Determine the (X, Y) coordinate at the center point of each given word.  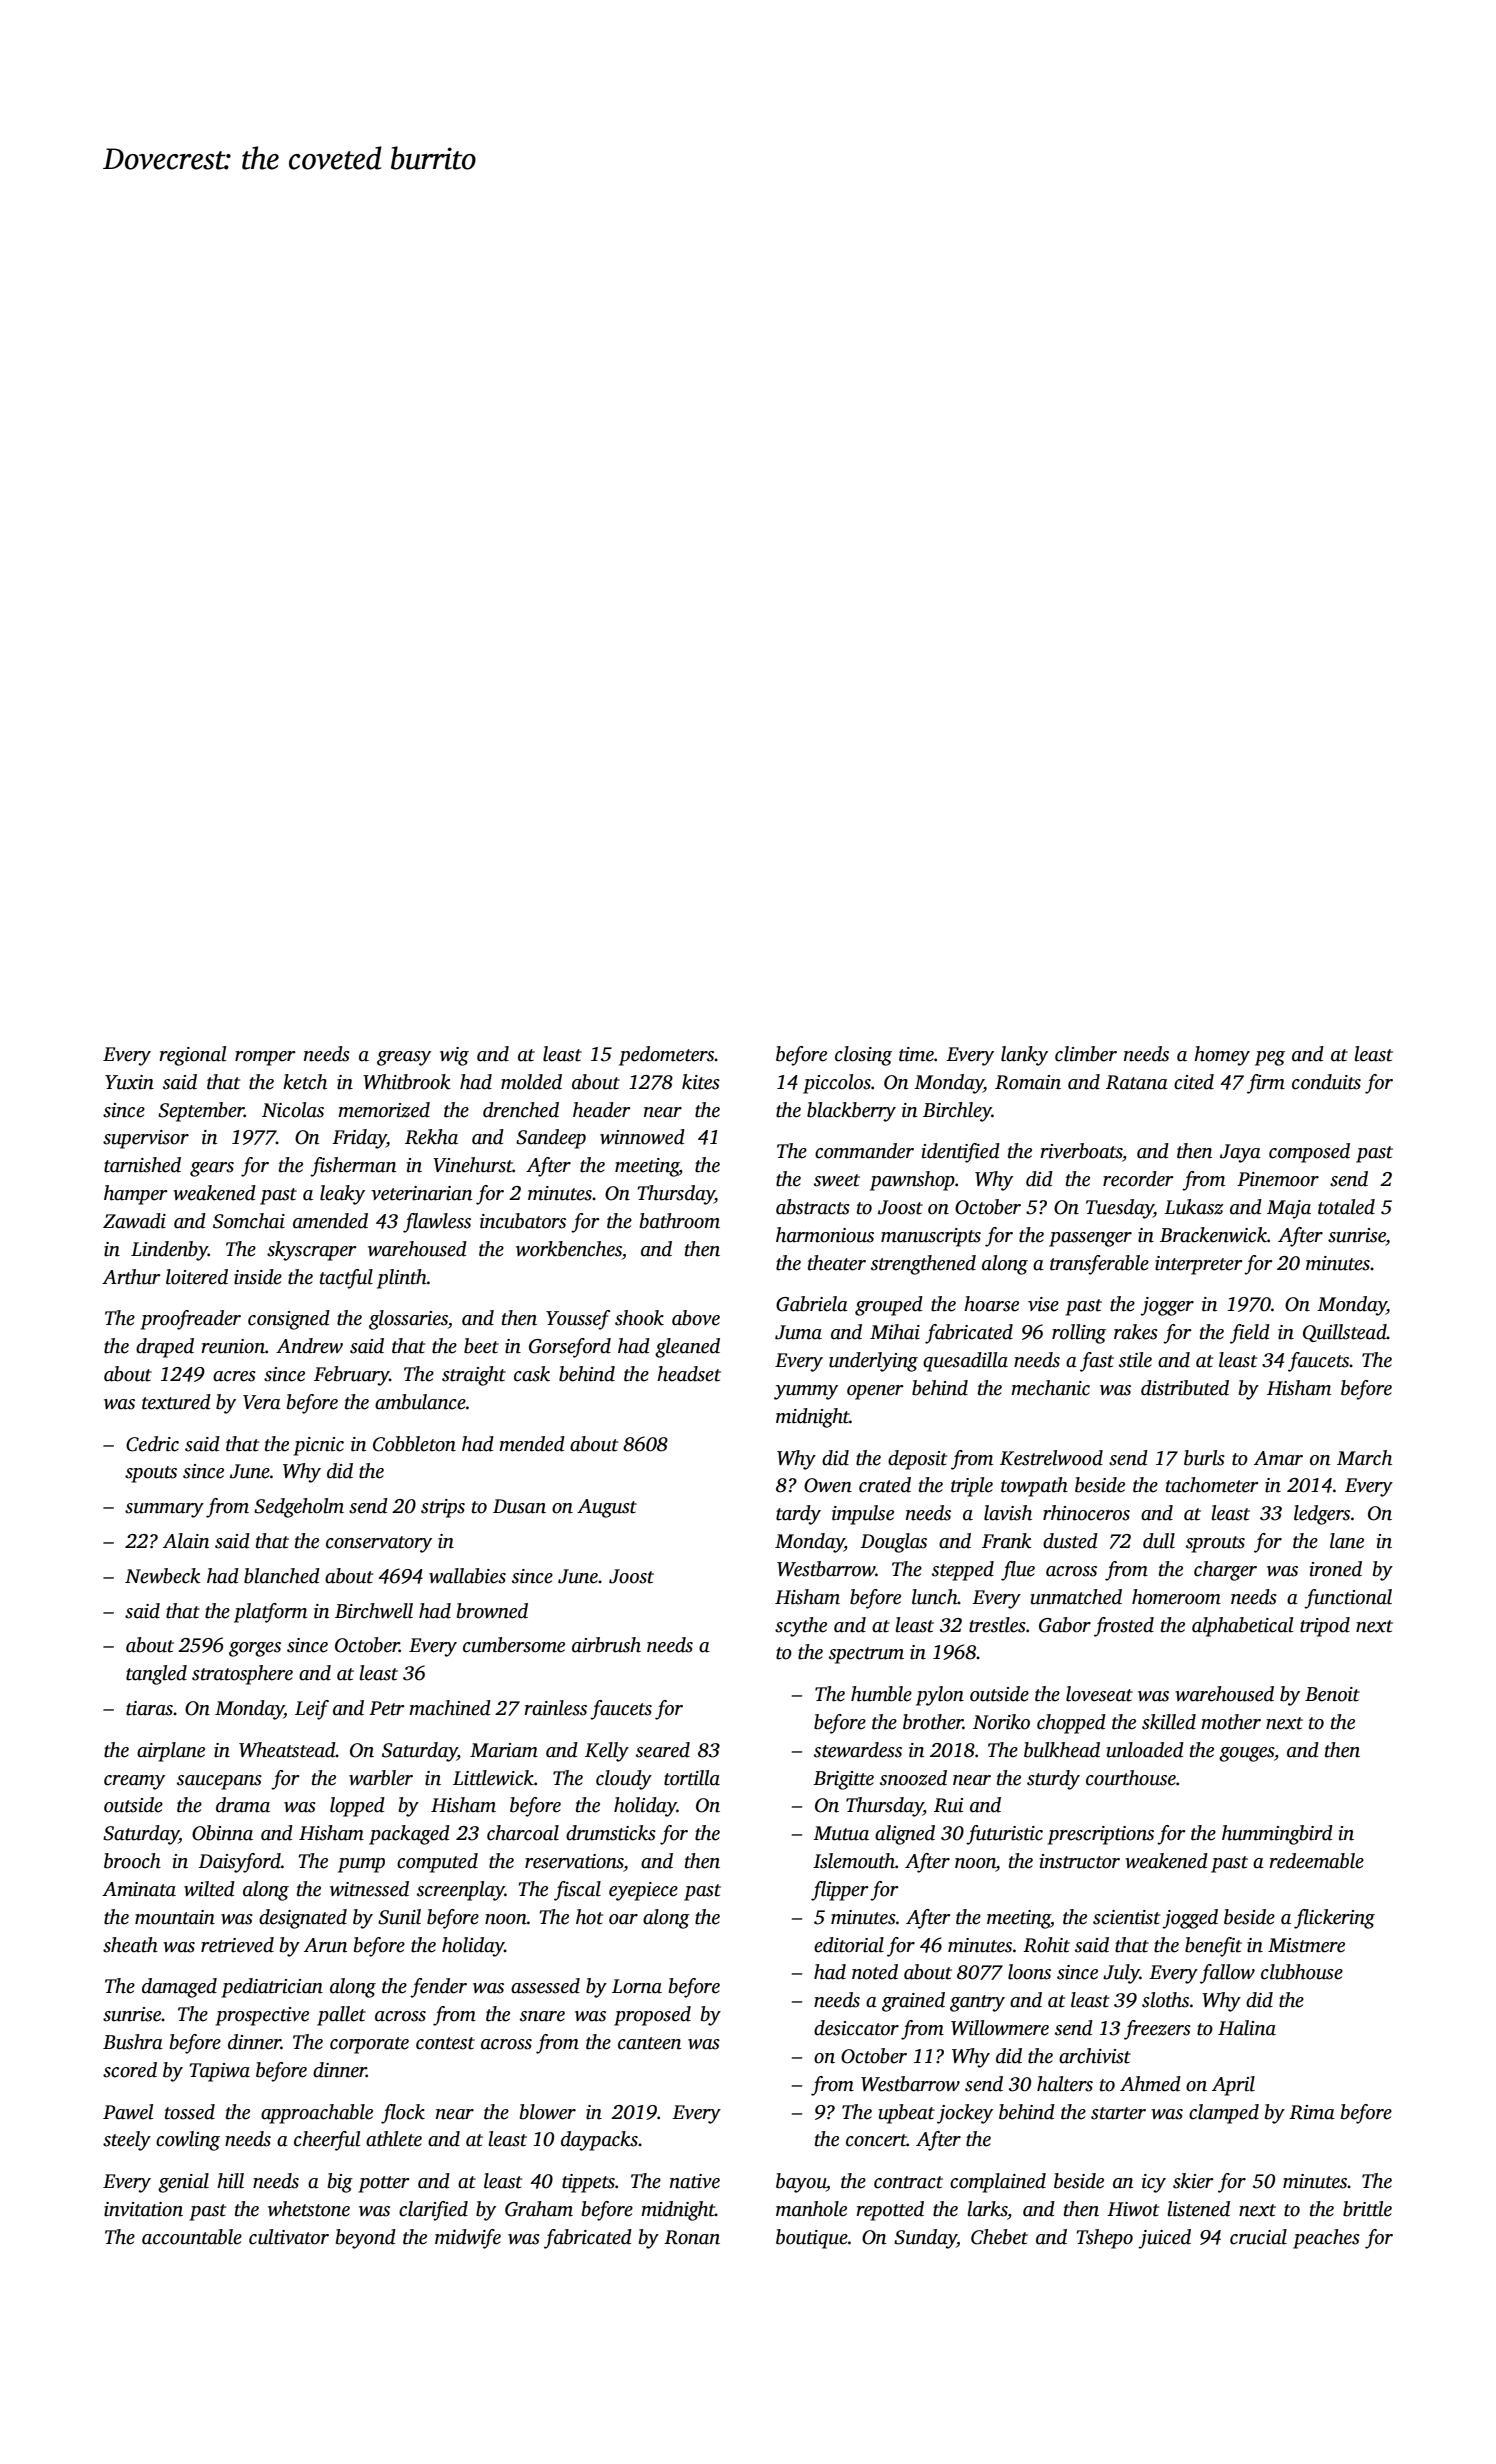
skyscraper (312, 1251)
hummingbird (1277, 1835)
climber (1086, 1054)
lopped (357, 1807)
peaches (1326, 2239)
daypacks (599, 2141)
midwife (468, 2239)
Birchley (957, 1112)
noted (875, 1972)
